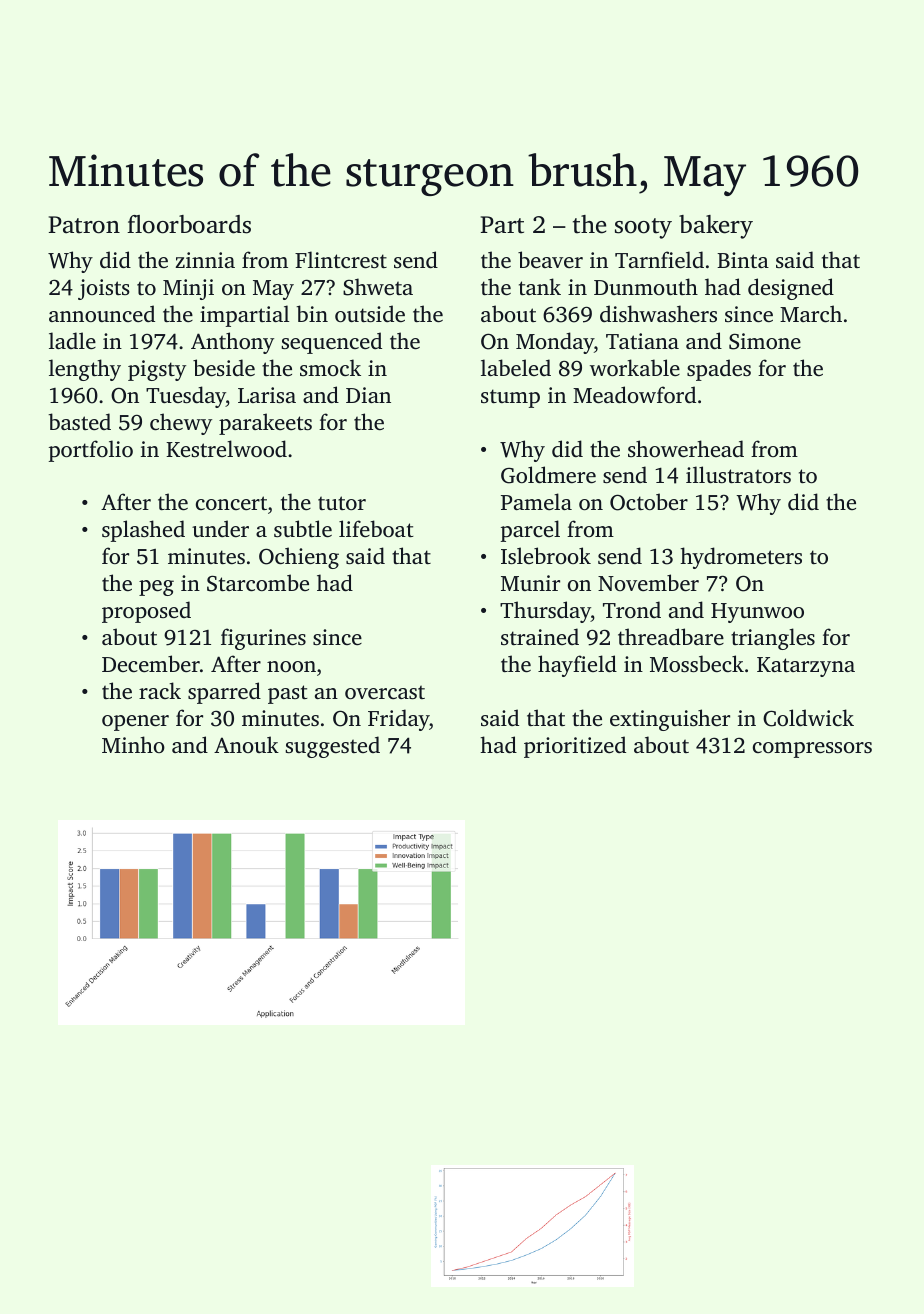  What do you see at coordinates (104, 289) in the screenshot?
I see `joists` at bounding box center [104, 289].
